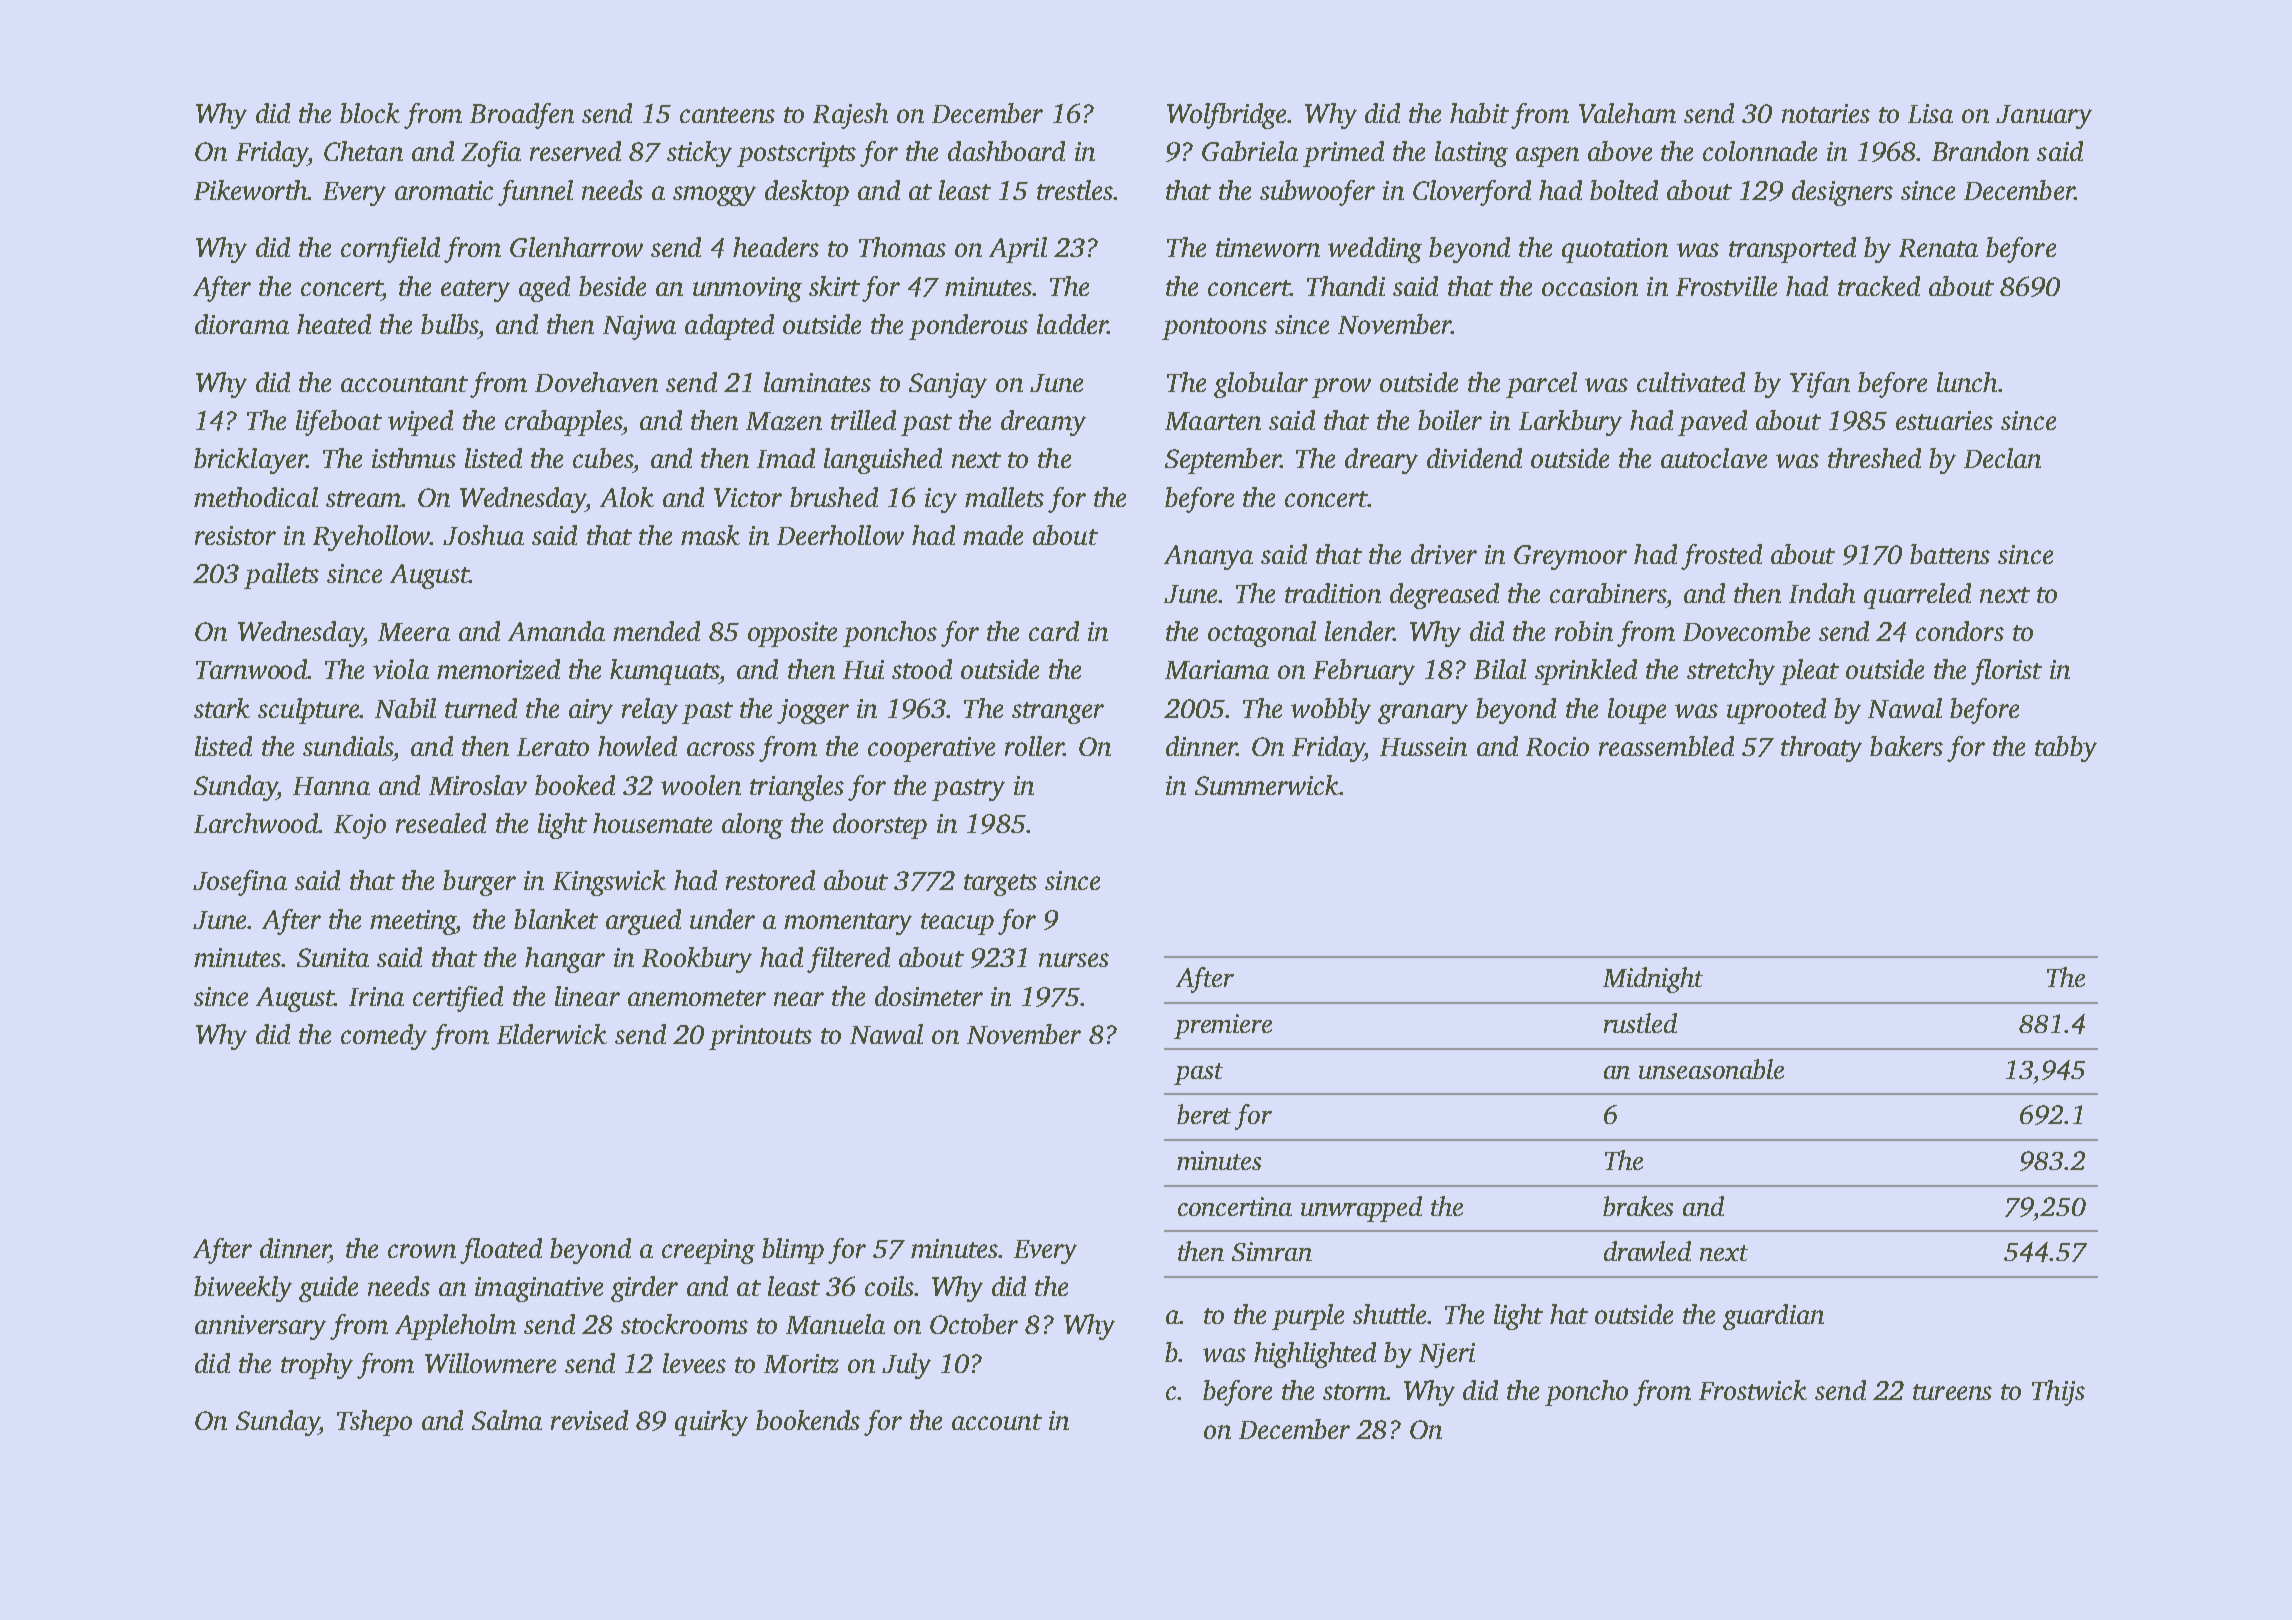 The width and height of the screenshot is (2292, 1620). Describe the element at coordinates (1647, 1251) in the screenshot. I see `drawled` at that location.
